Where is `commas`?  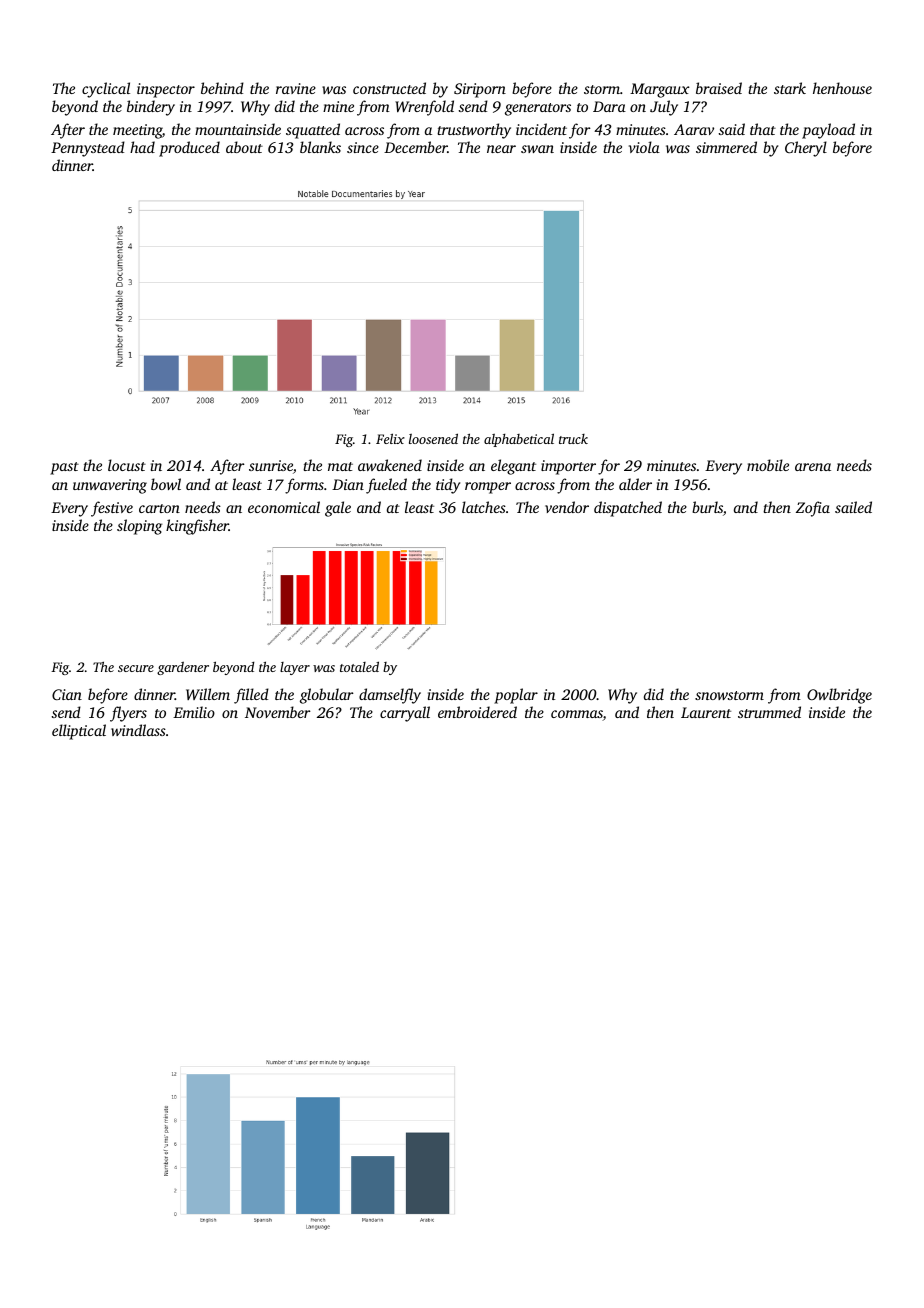
commas is located at coordinates (577, 715).
